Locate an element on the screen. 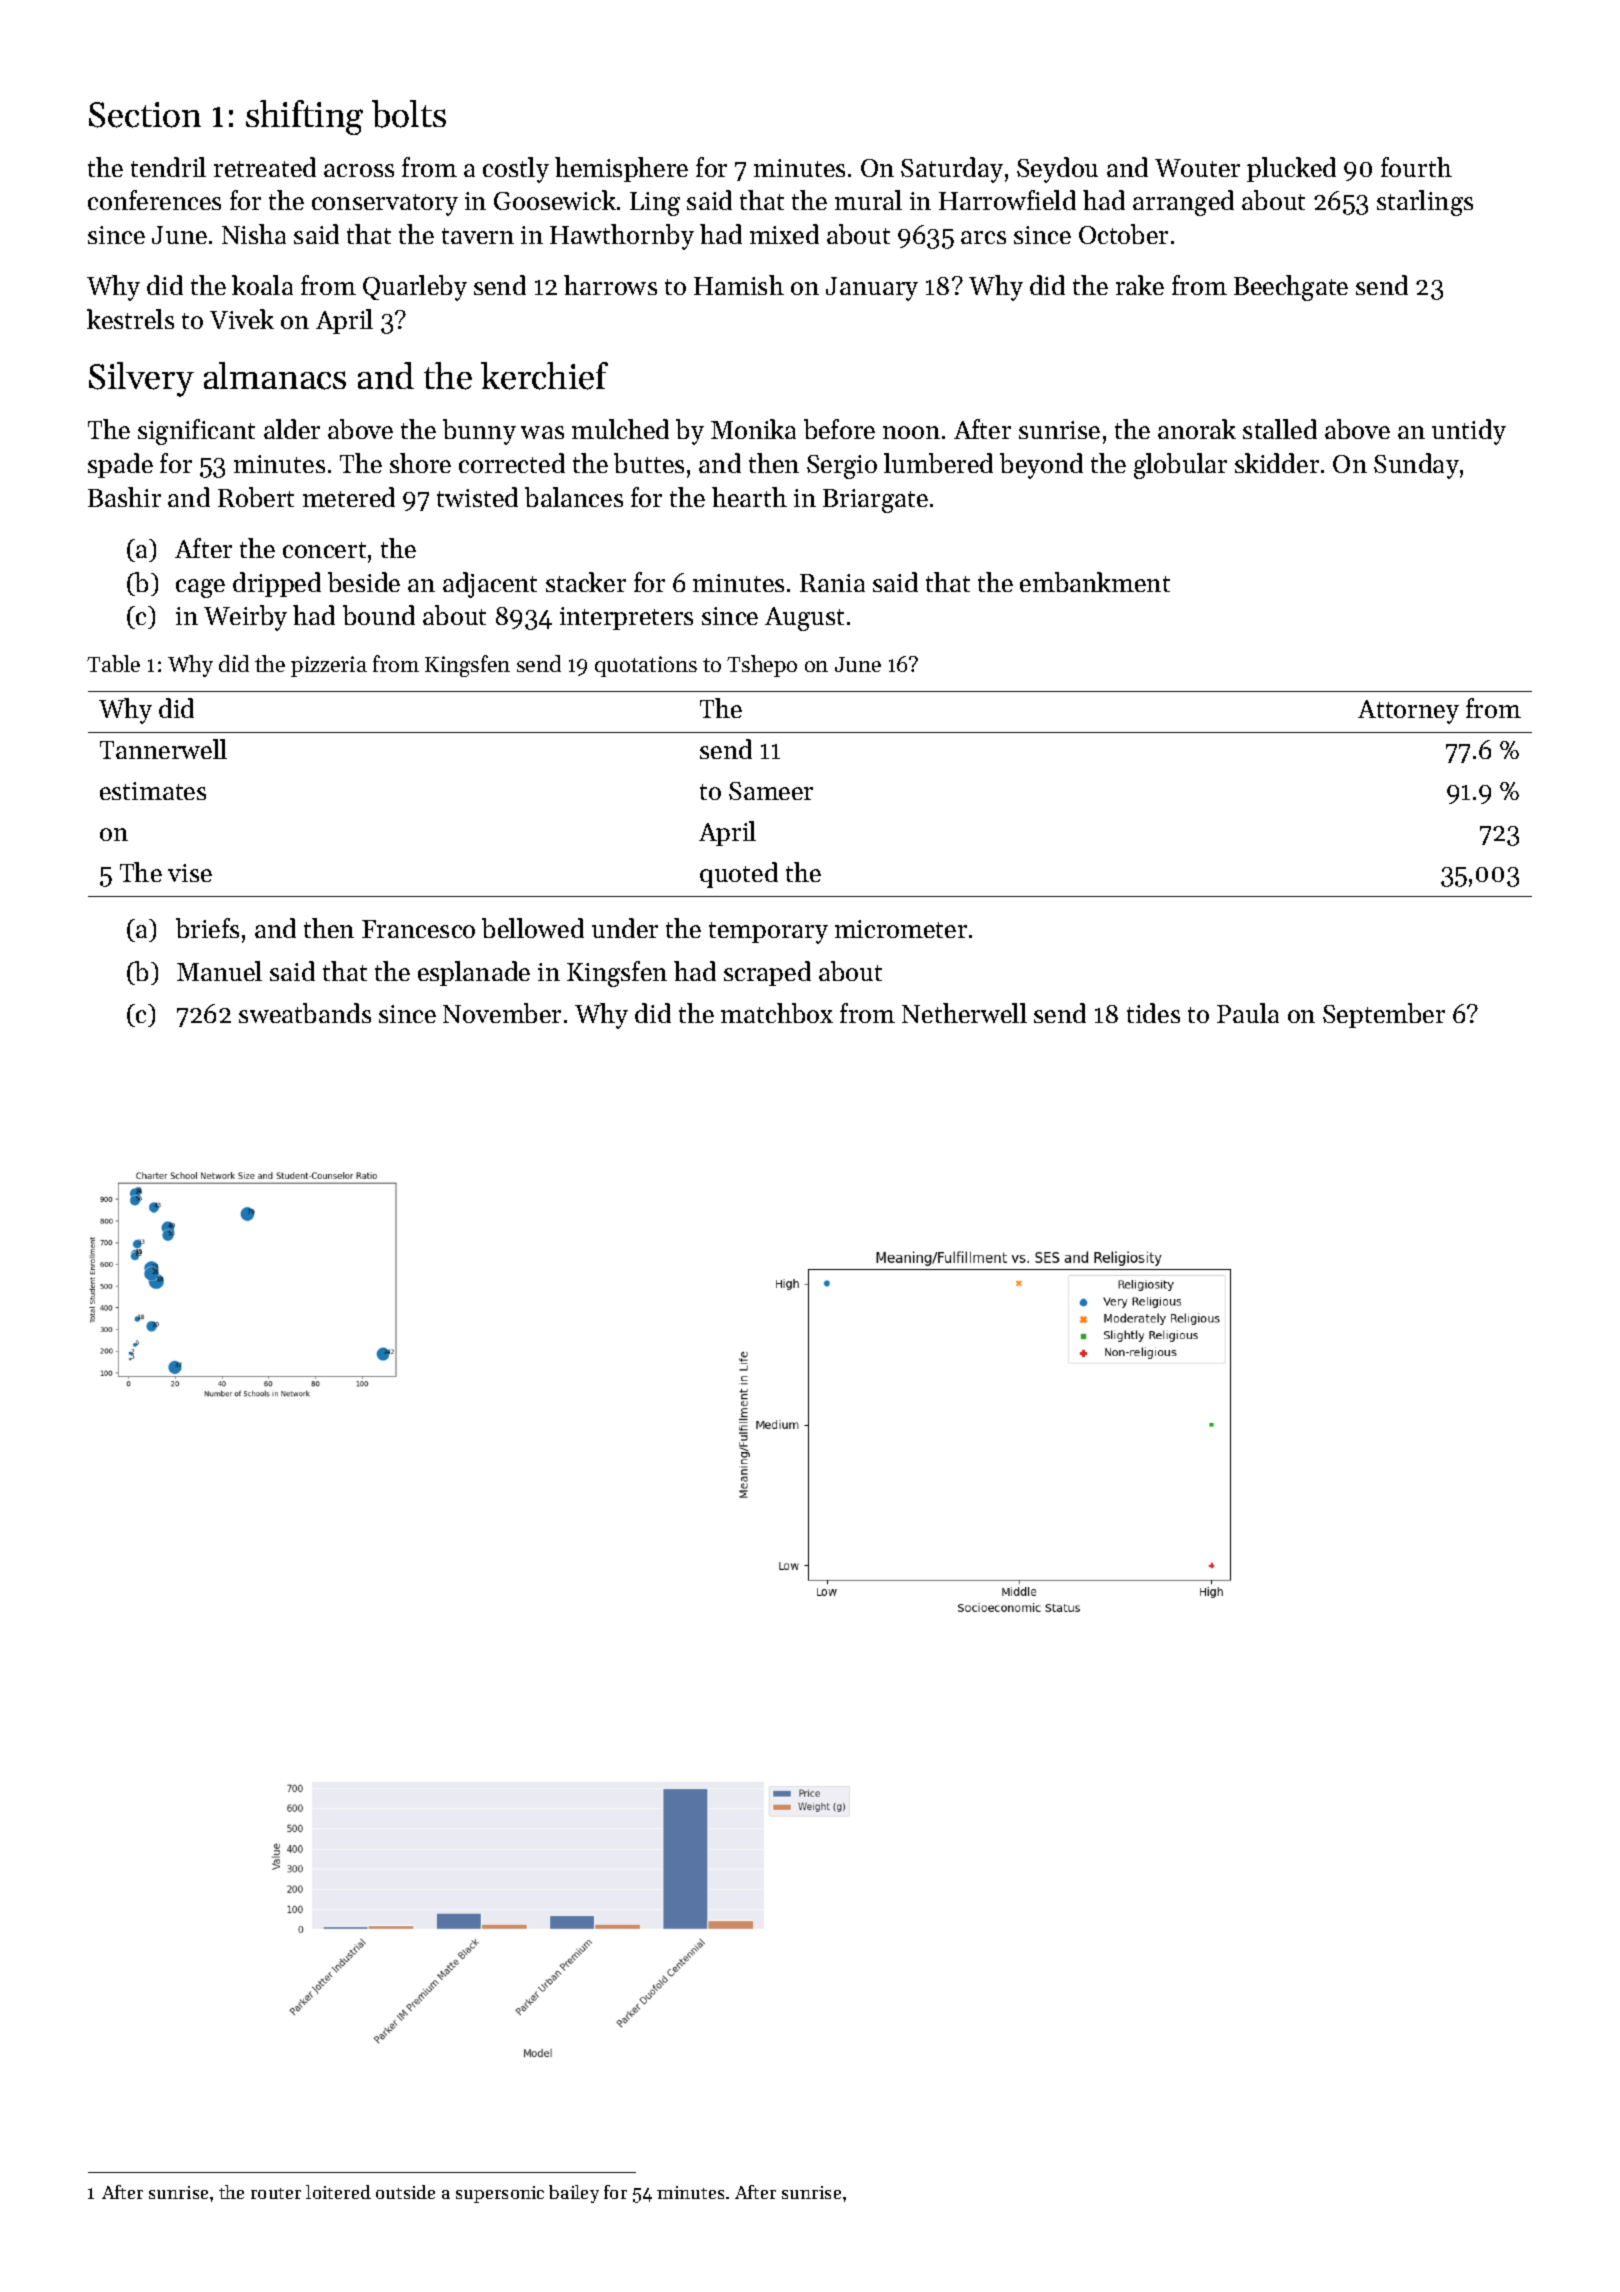  Sameer is located at coordinates (771, 791).
